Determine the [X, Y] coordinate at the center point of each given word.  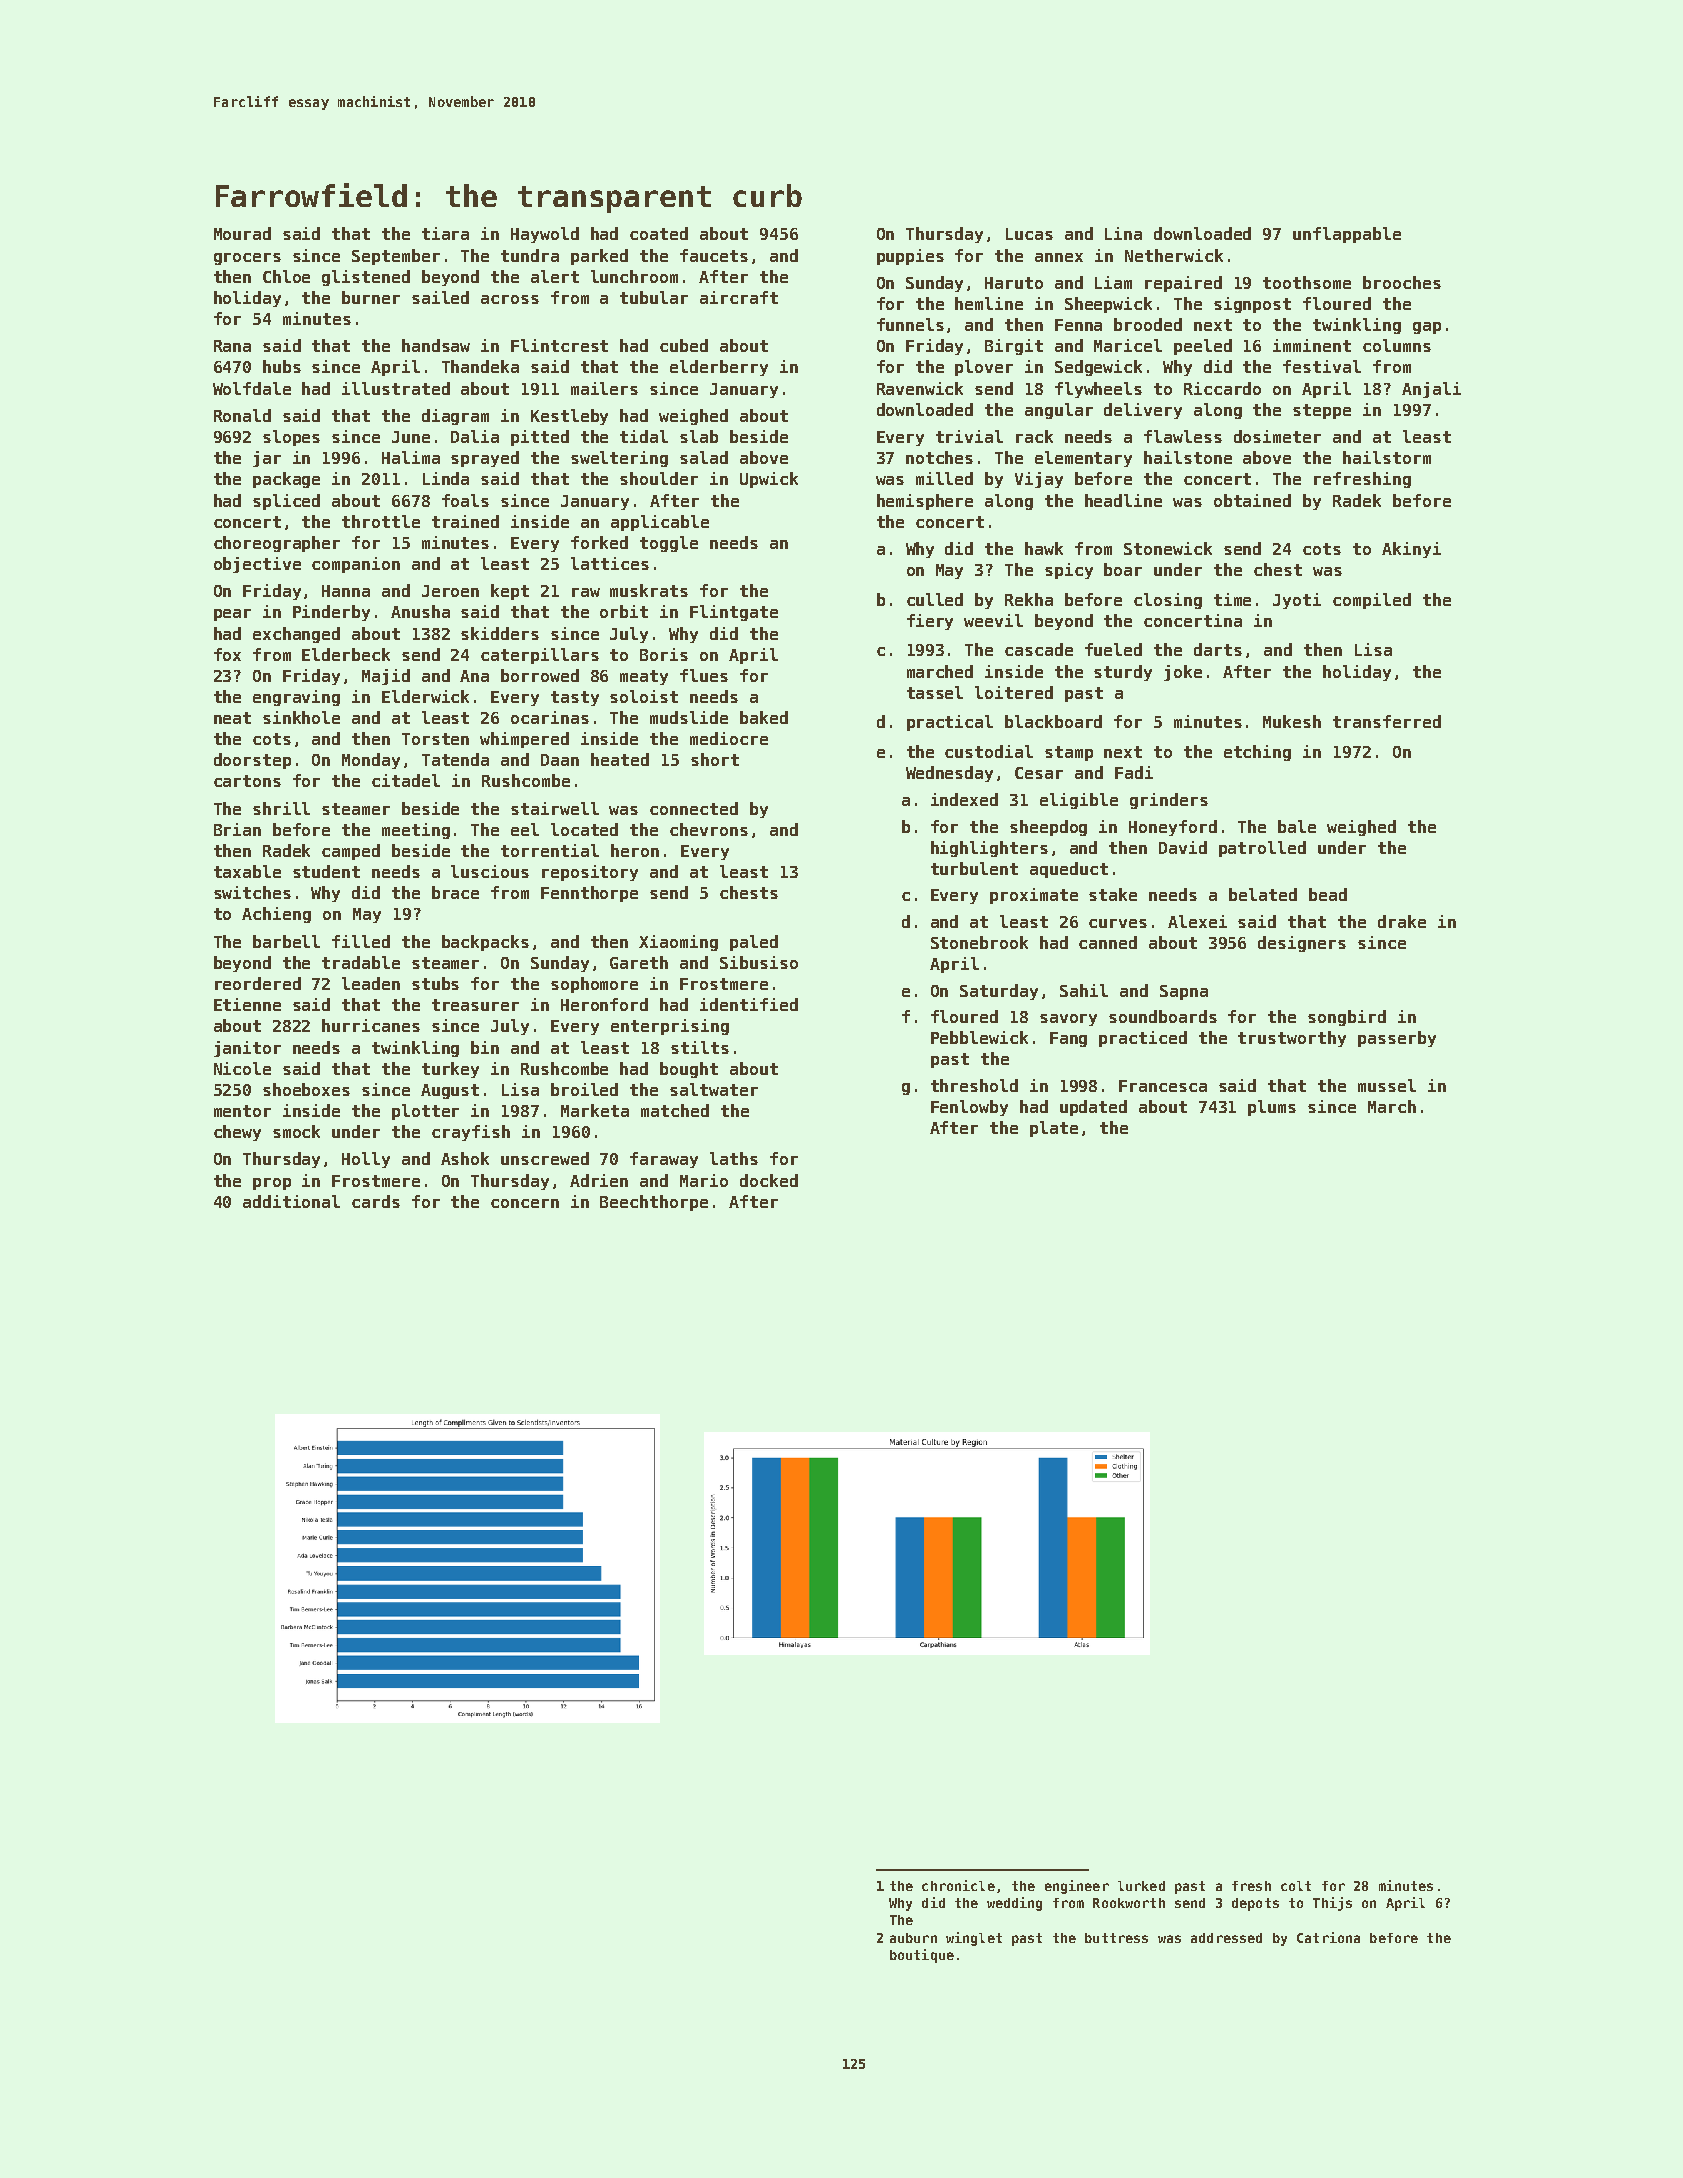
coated [659, 233]
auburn [913, 1938]
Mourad [242, 233]
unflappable [1347, 235]
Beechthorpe [654, 1203]
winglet [974, 1939]
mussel [1387, 1085]
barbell [286, 941]
